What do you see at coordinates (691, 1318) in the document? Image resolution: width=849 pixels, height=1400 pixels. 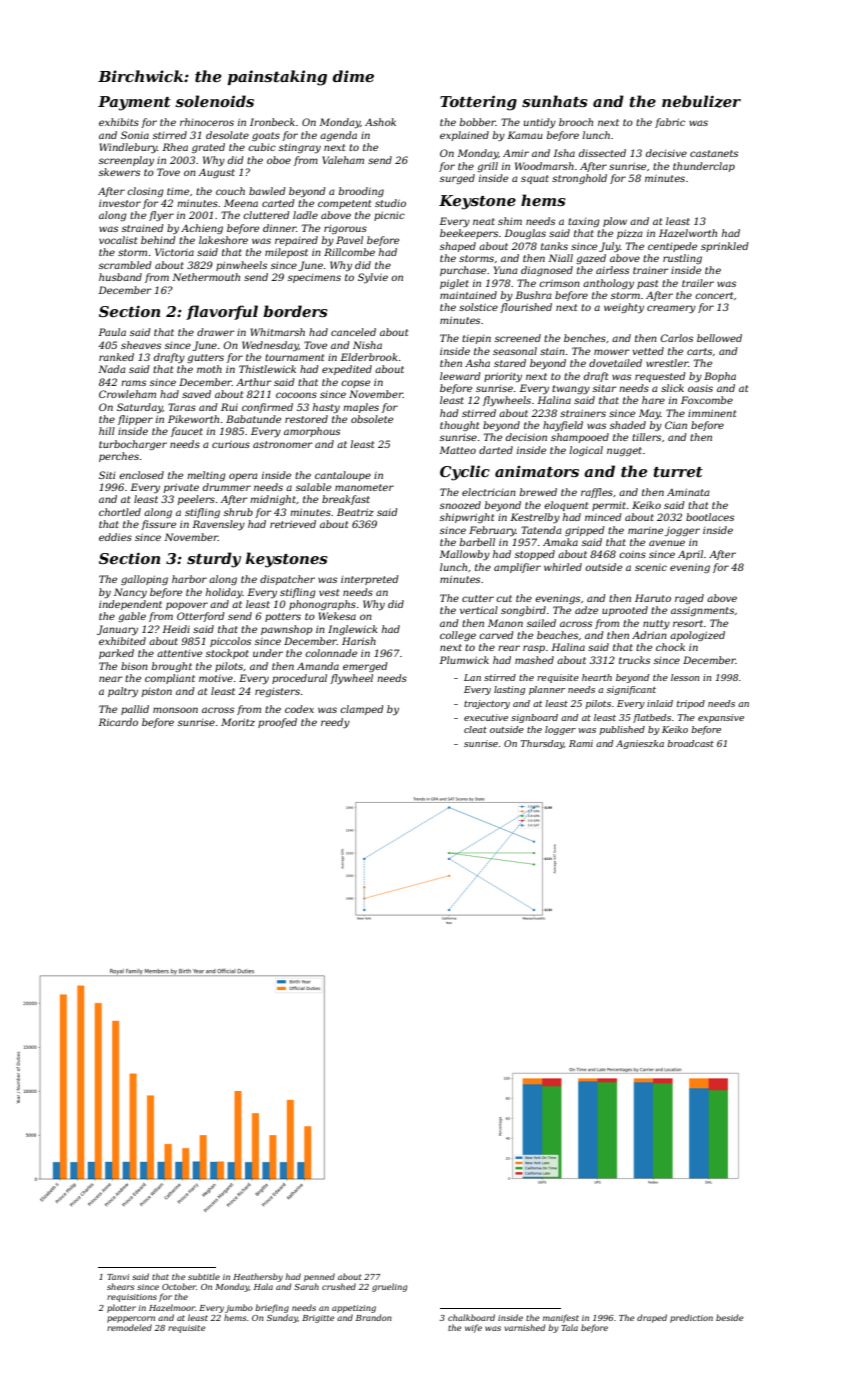 I see `prediction` at bounding box center [691, 1318].
